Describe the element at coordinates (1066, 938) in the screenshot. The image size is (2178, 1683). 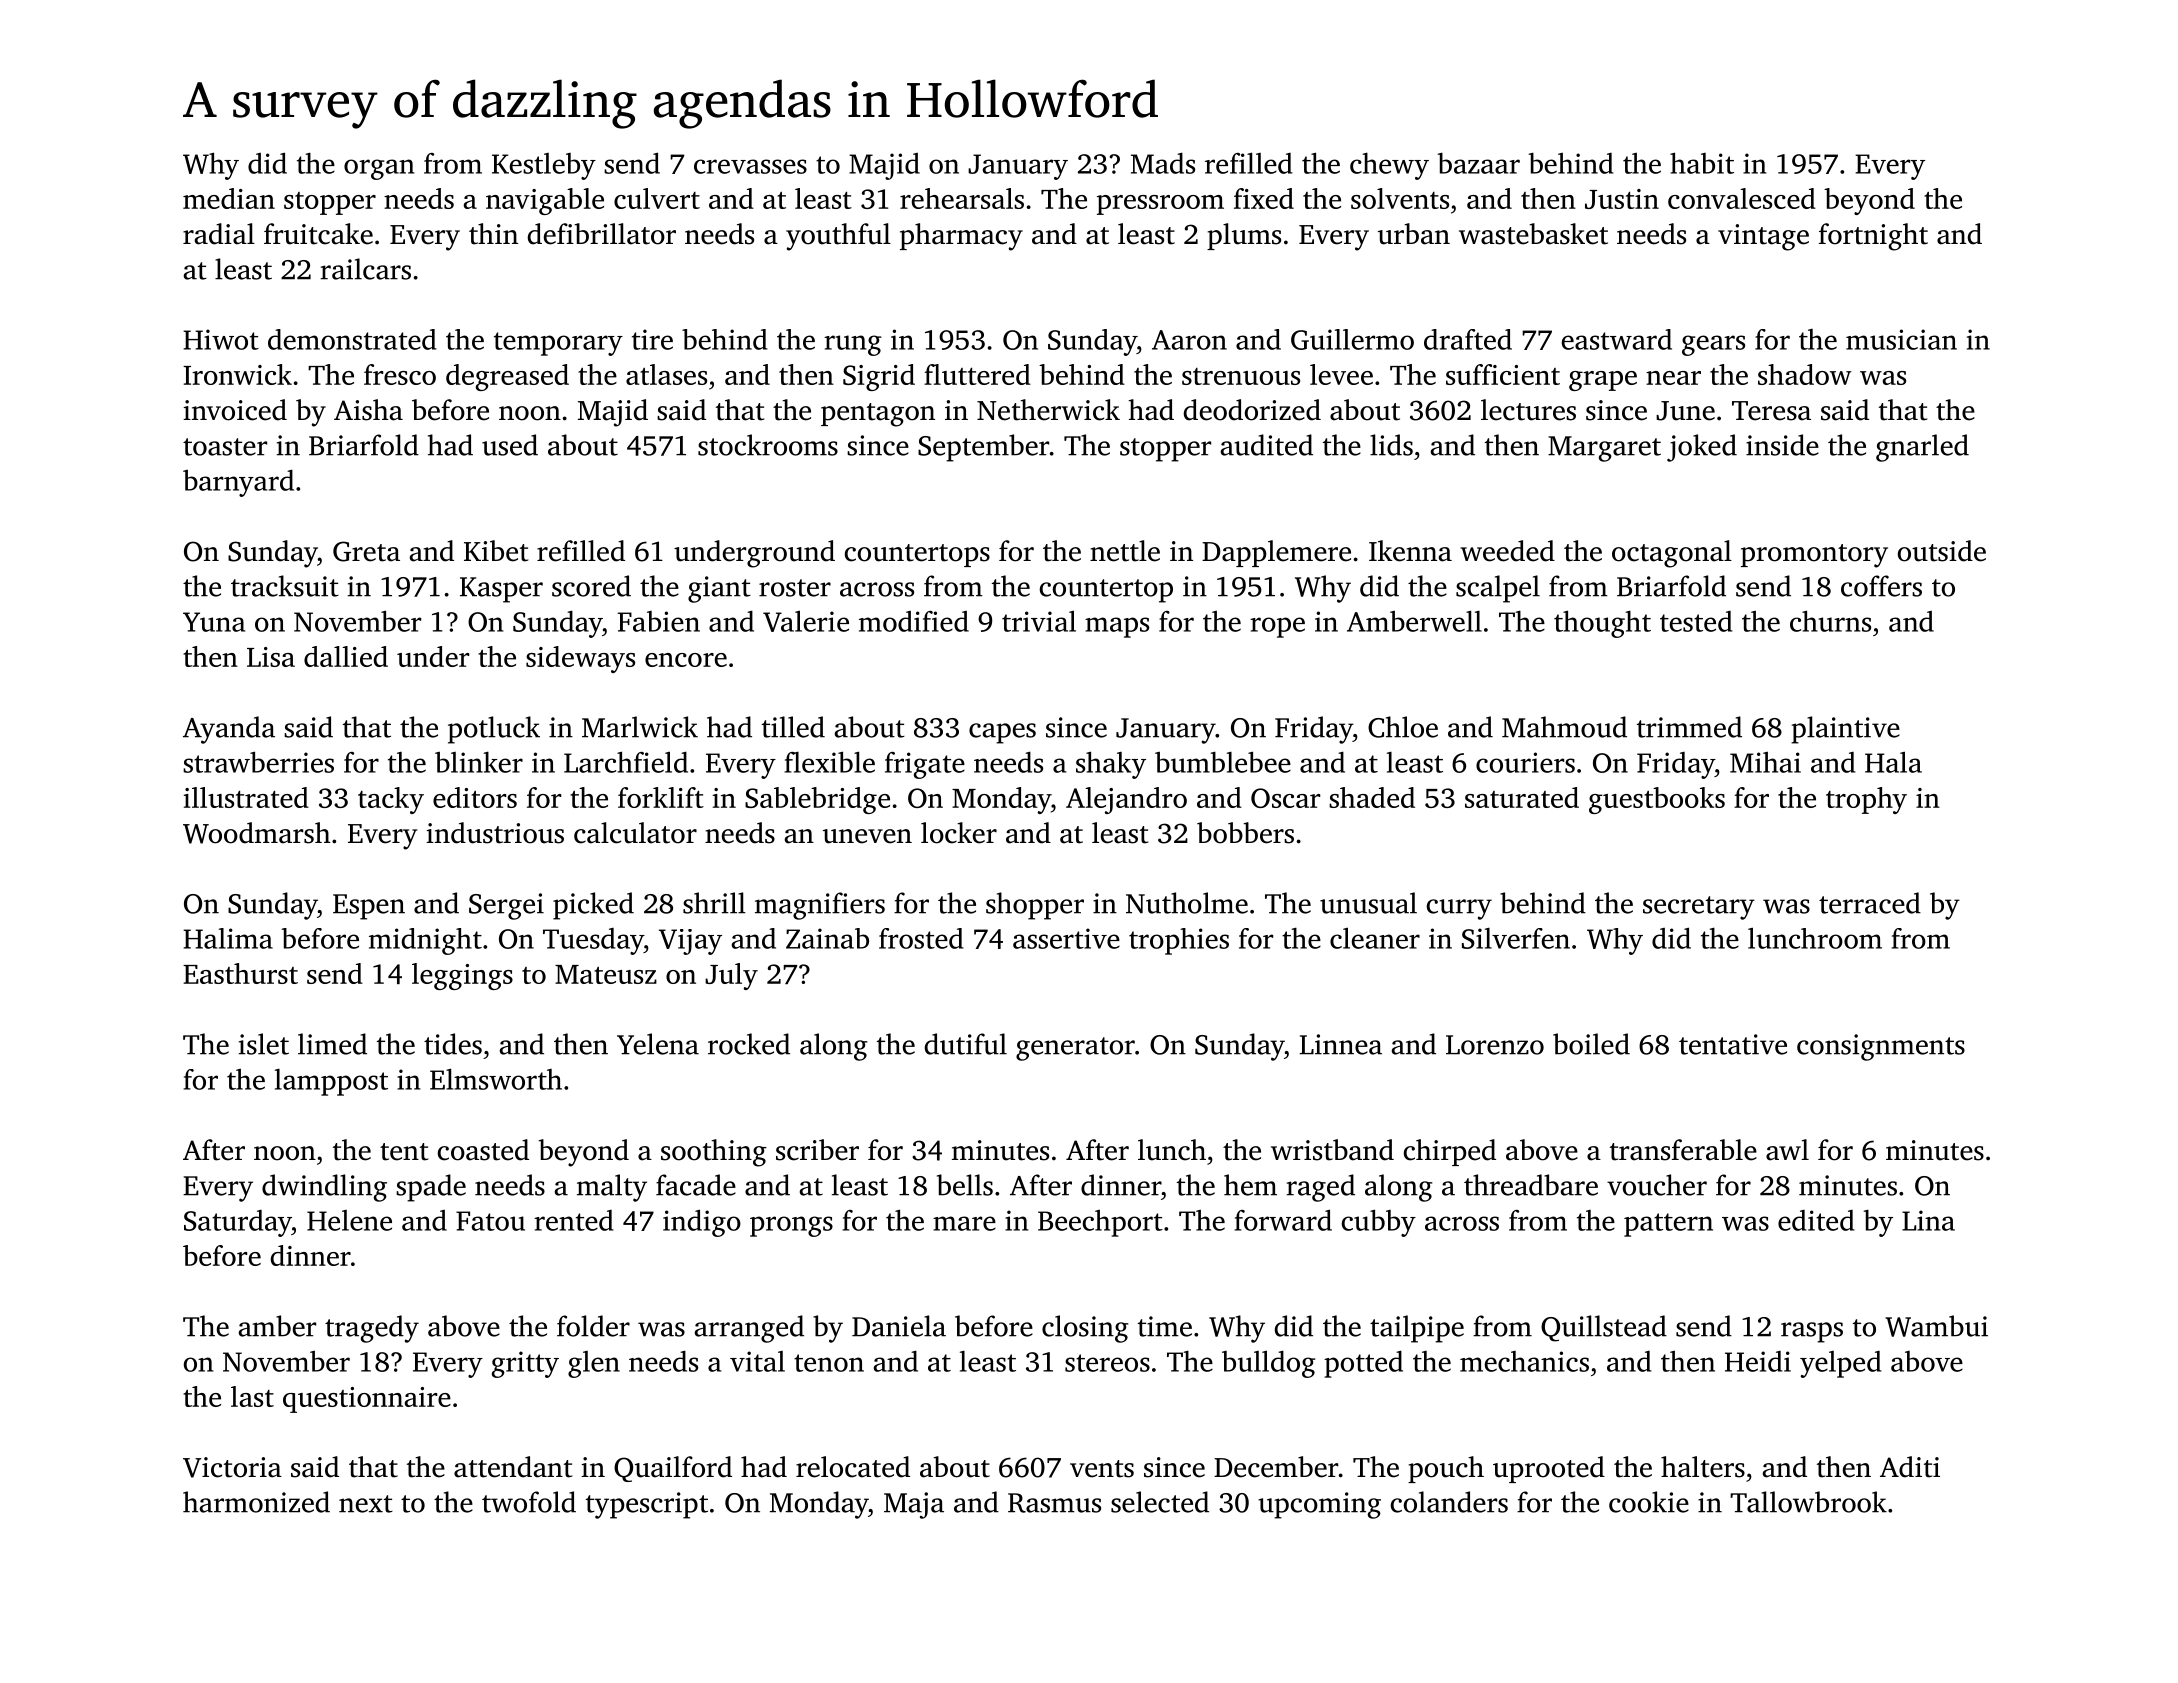
I see `assertive` at that location.
